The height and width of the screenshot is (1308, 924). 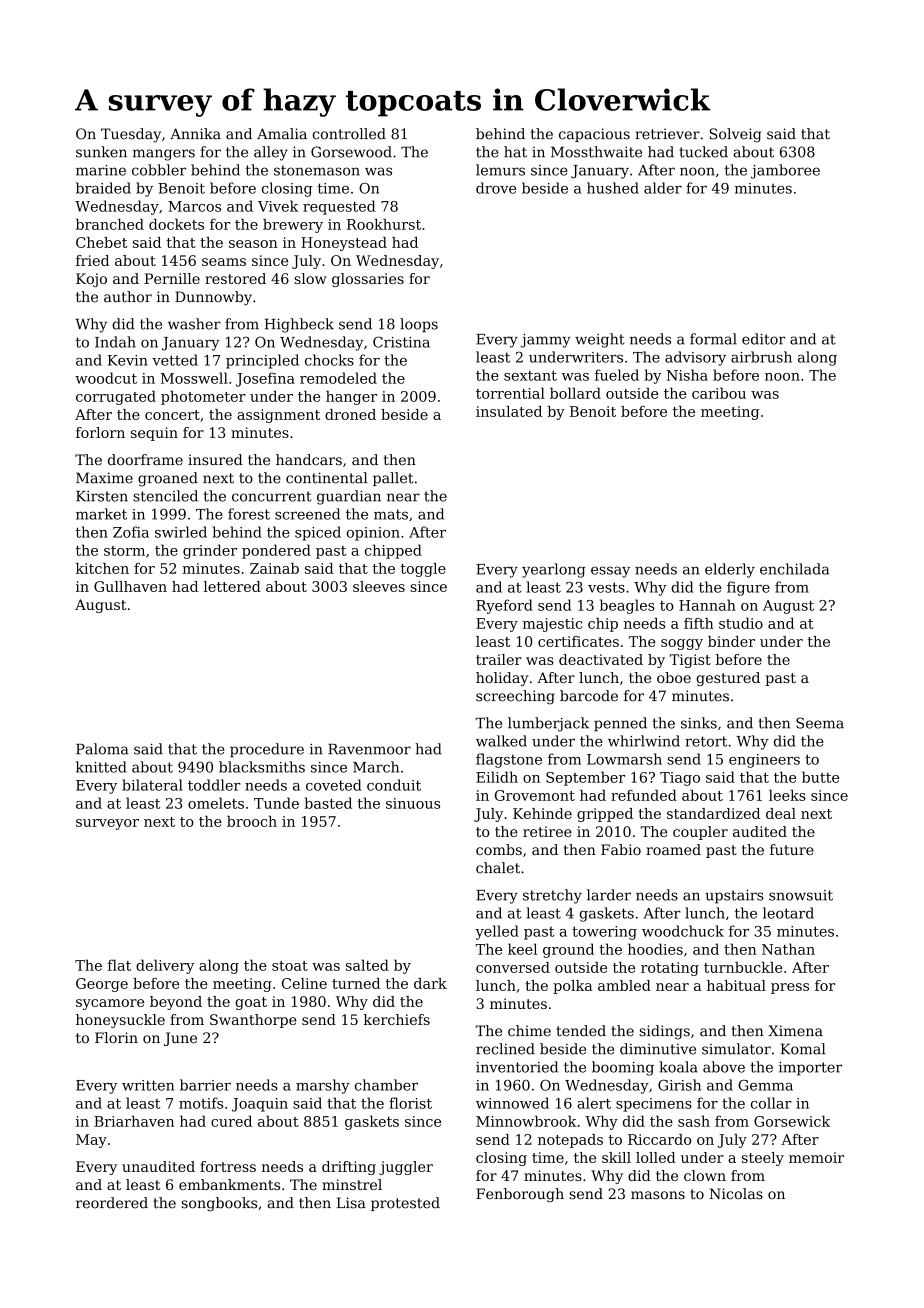 What do you see at coordinates (152, 785) in the screenshot?
I see `bilateral` at bounding box center [152, 785].
